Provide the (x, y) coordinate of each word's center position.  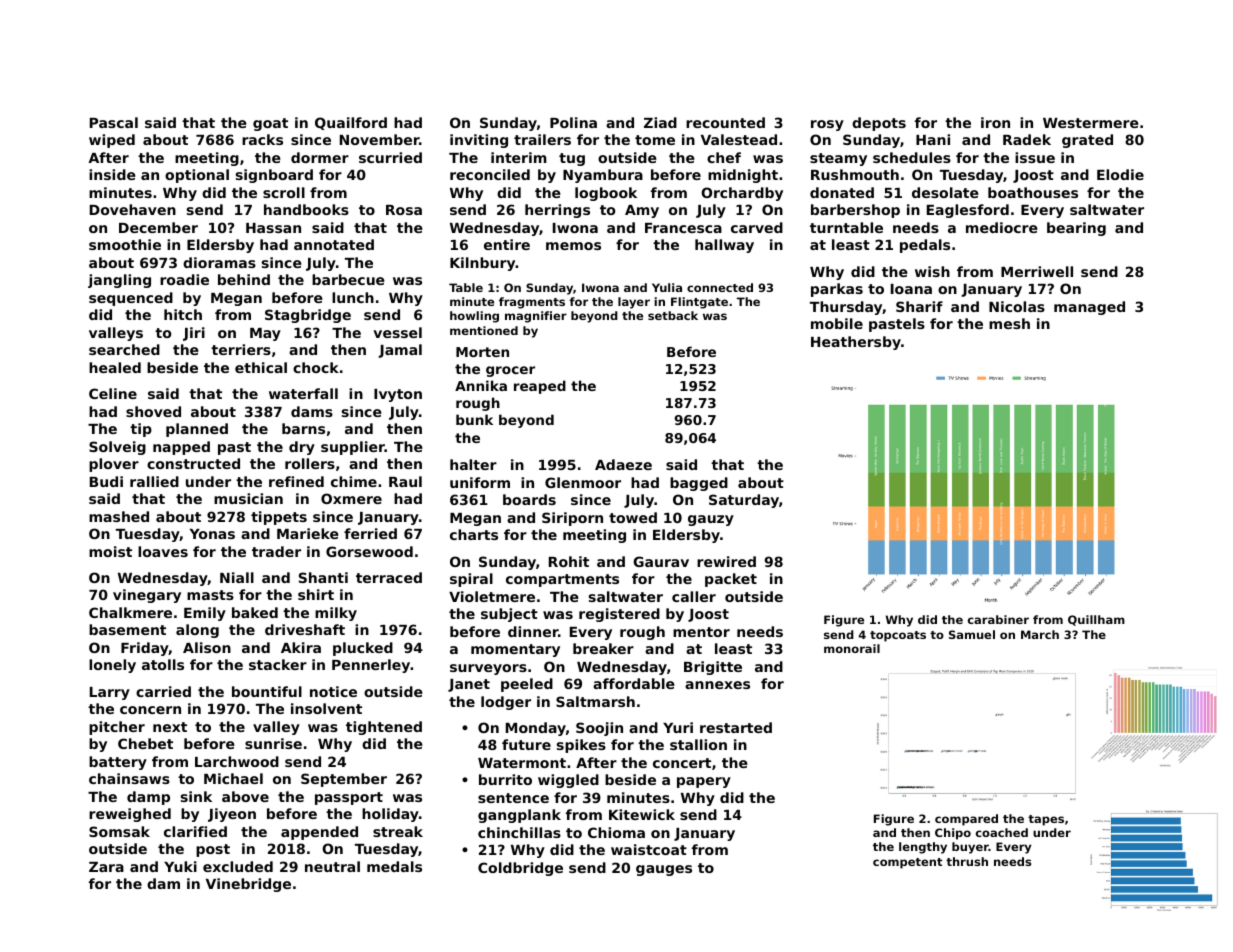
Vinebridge (248, 885)
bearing (1076, 229)
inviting (479, 141)
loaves (163, 551)
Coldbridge (520, 869)
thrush (967, 861)
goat (270, 124)
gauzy (711, 520)
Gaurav (661, 561)
